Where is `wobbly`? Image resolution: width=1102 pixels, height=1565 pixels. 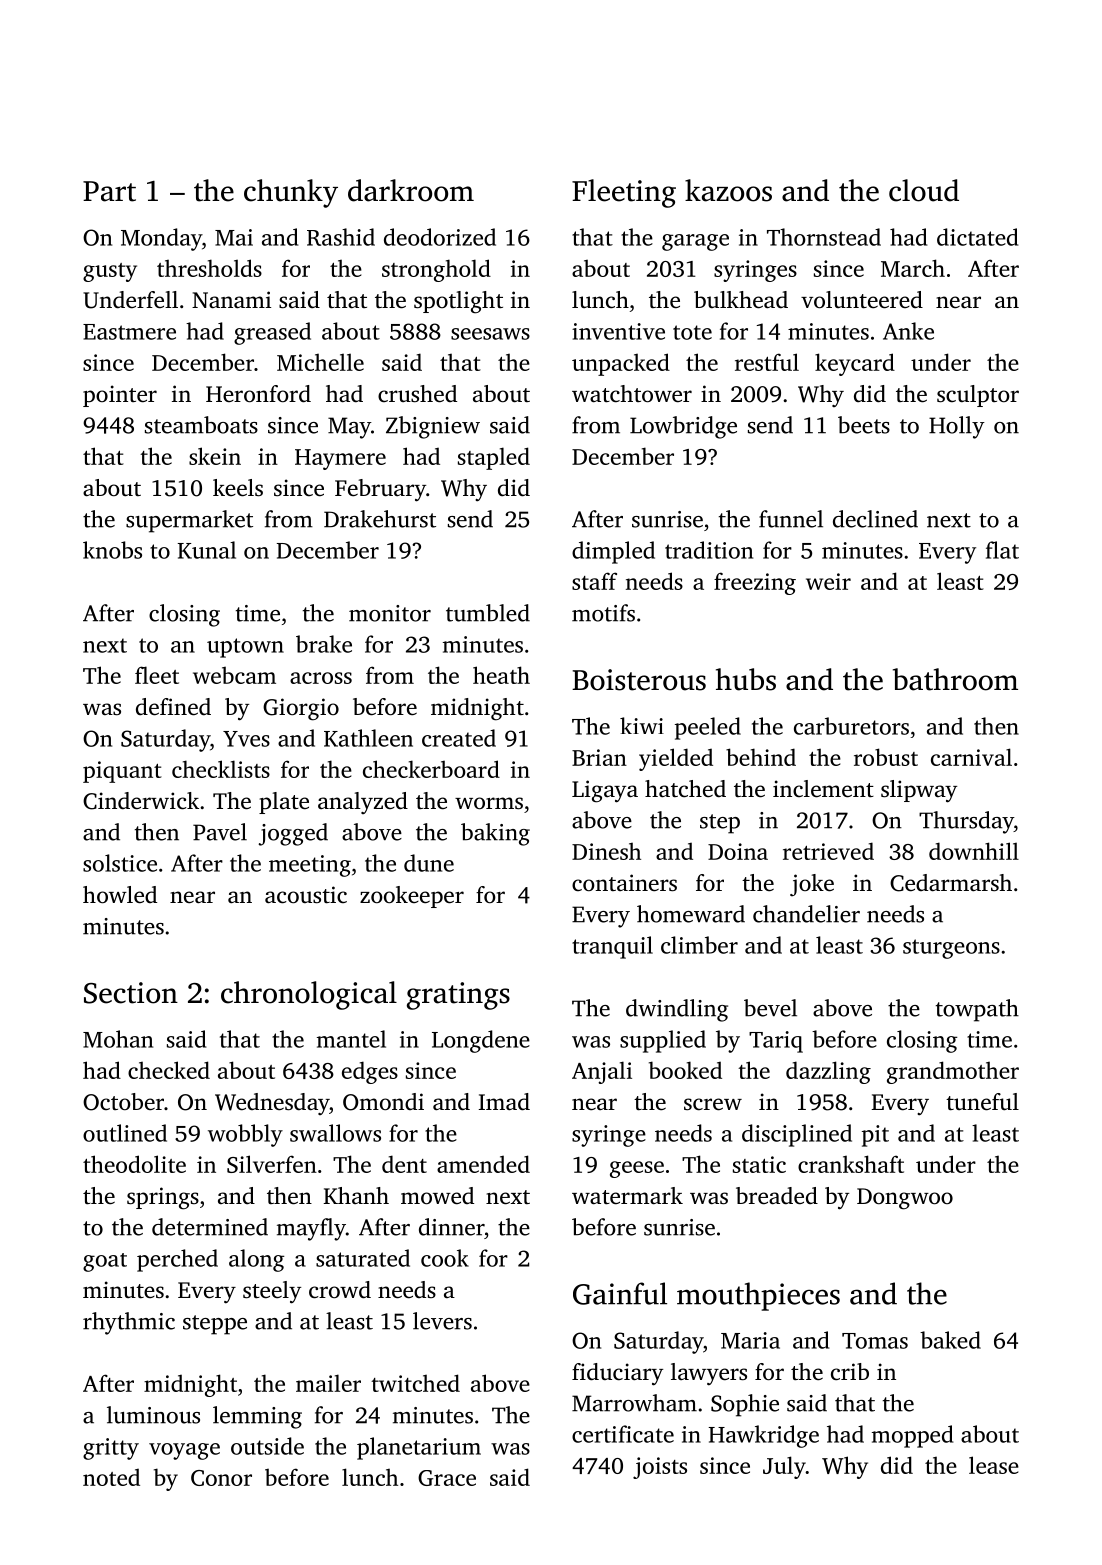
wobbly is located at coordinates (245, 1135).
